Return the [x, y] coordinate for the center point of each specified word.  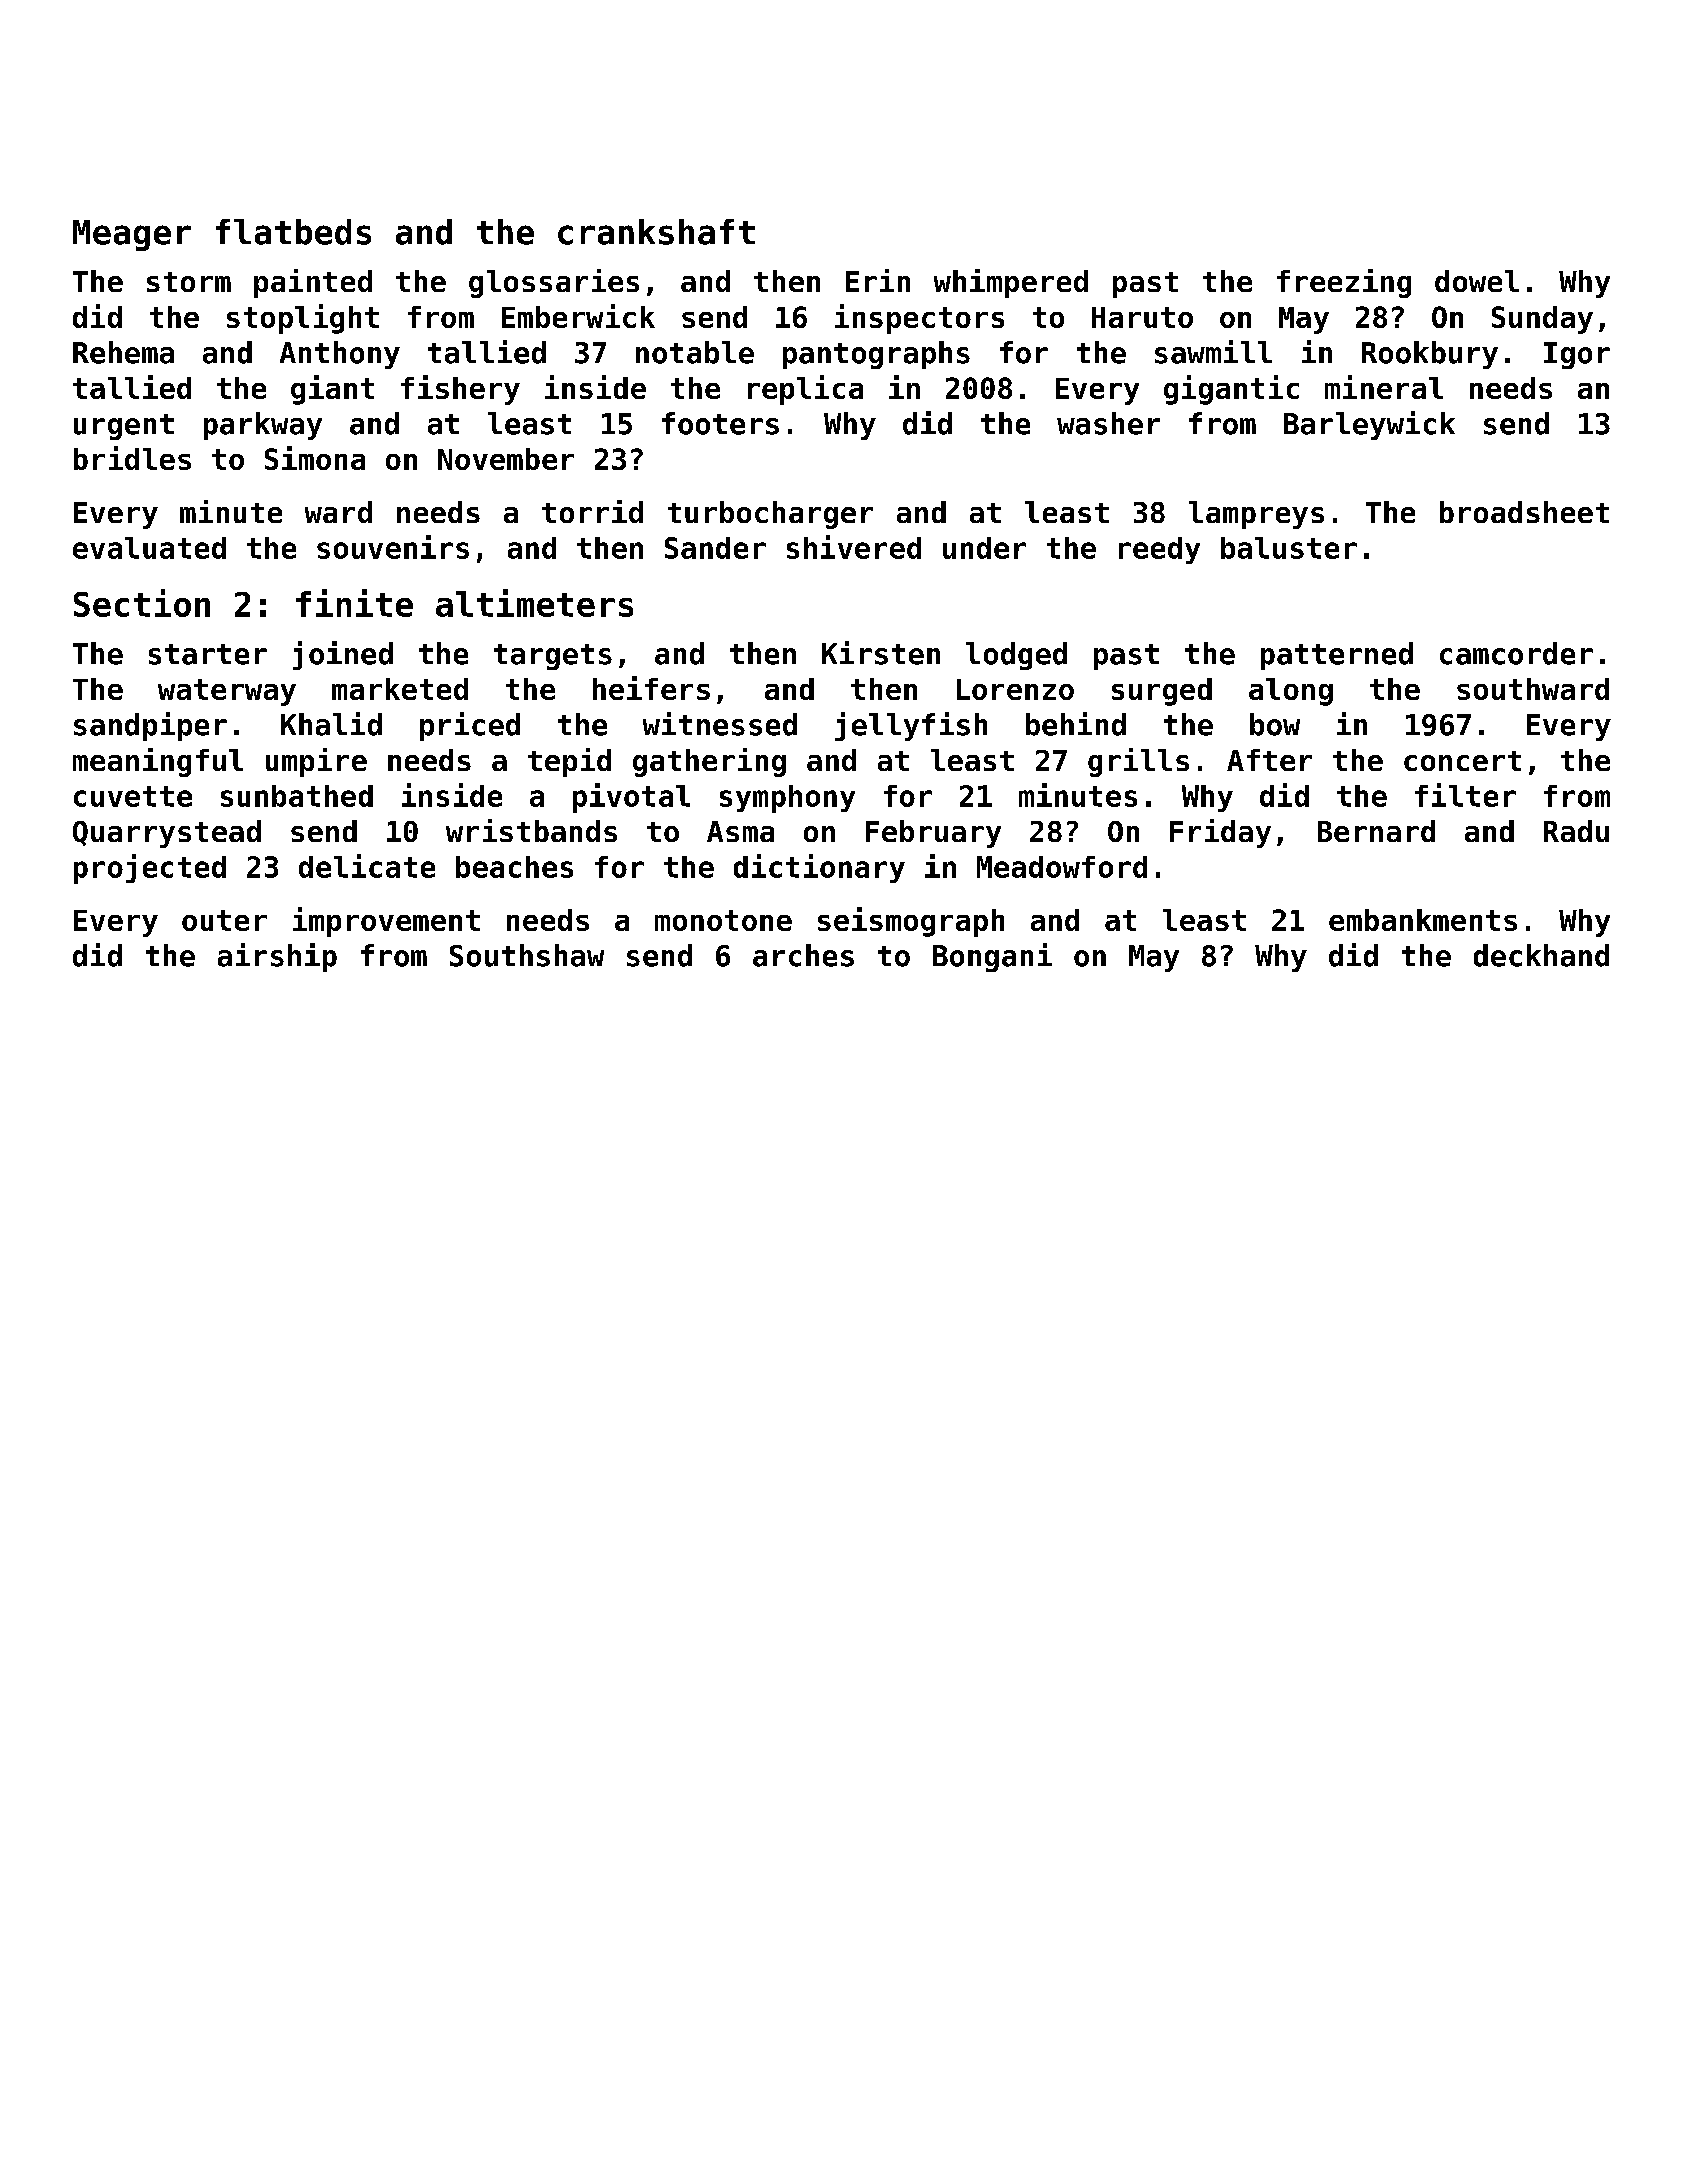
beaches [514, 867]
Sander [715, 548]
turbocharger [770, 515]
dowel [1477, 281]
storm [189, 282]
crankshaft [656, 232]
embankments [1423, 920]
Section [142, 603]
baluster [1289, 548]
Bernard [1376, 831]
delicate [367, 866]
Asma [740, 831]
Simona [315, 458]
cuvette [133, 796]
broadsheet [1524, 512]
